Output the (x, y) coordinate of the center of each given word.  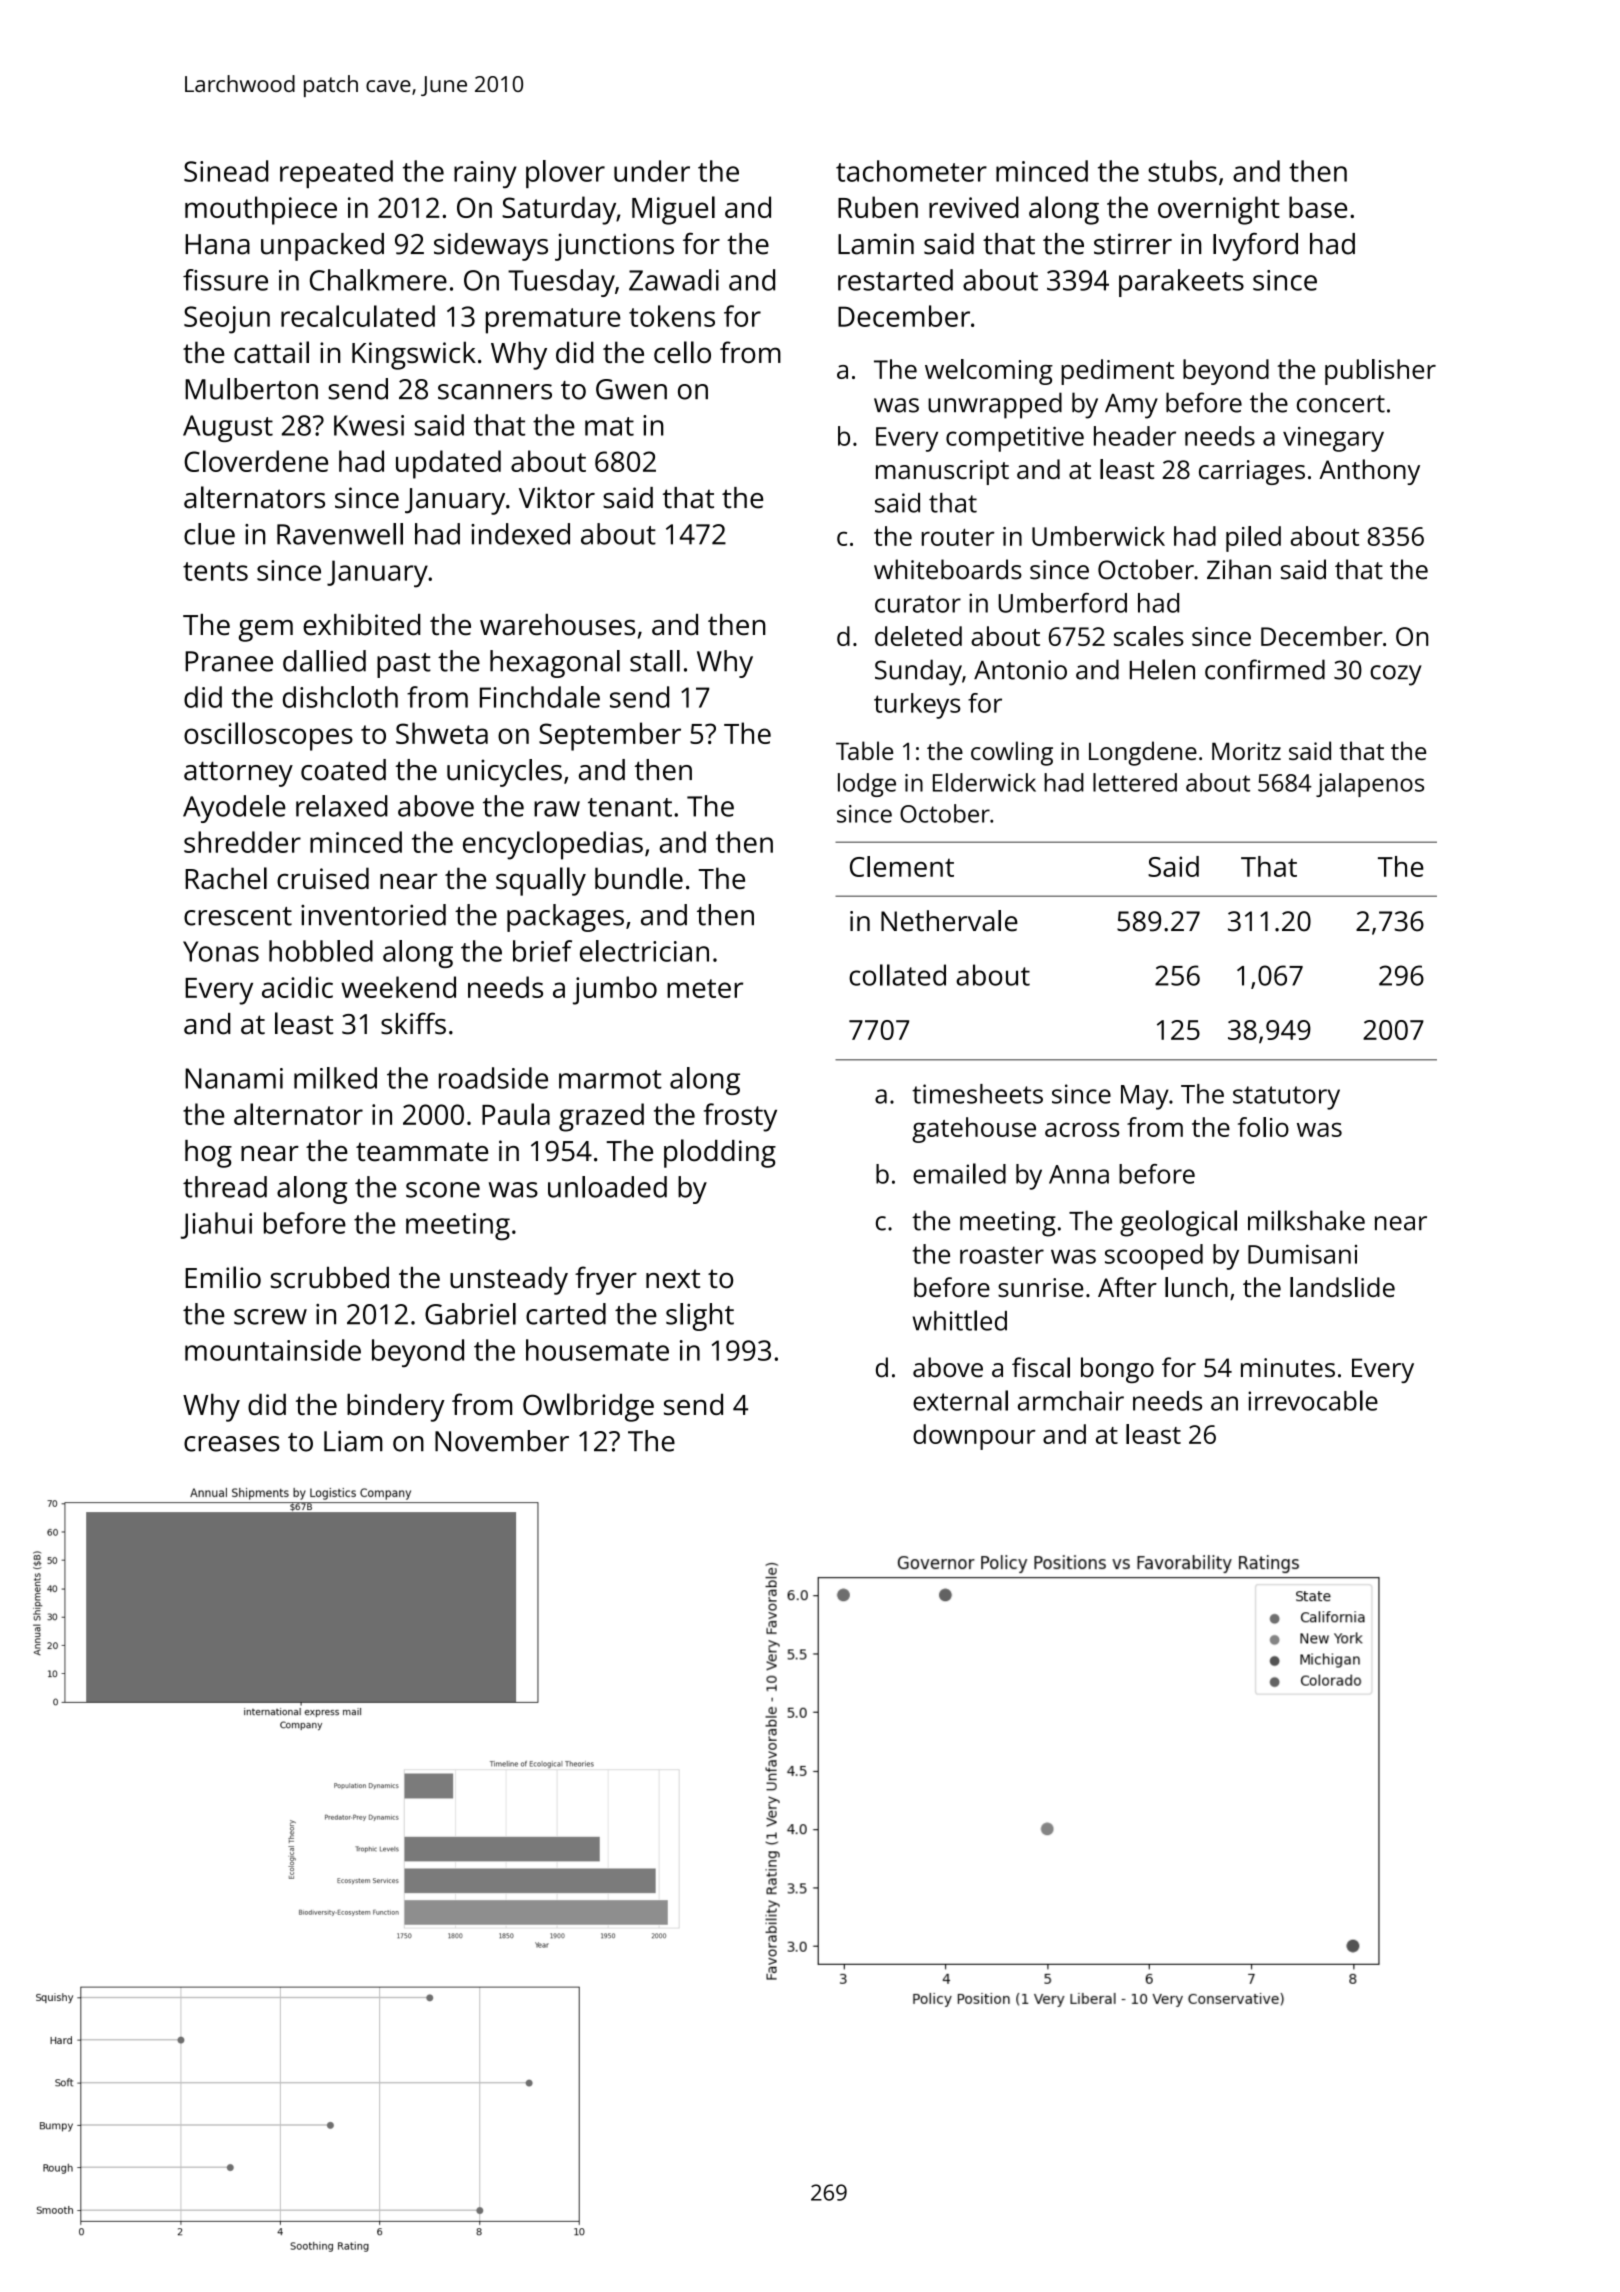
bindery (396, 1407)
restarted (895, 280)
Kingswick (414, 355)
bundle (639, 878)
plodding (720, 1153)
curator (918, 604)
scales (1149, 636)
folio (1263, 1127)
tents (215, 571)
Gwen (631, 389)
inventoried (373, 915)
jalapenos (1370, 785)
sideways (491, 247)
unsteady (509, 1281)
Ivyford (1255, 247)
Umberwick (1098, 536)
